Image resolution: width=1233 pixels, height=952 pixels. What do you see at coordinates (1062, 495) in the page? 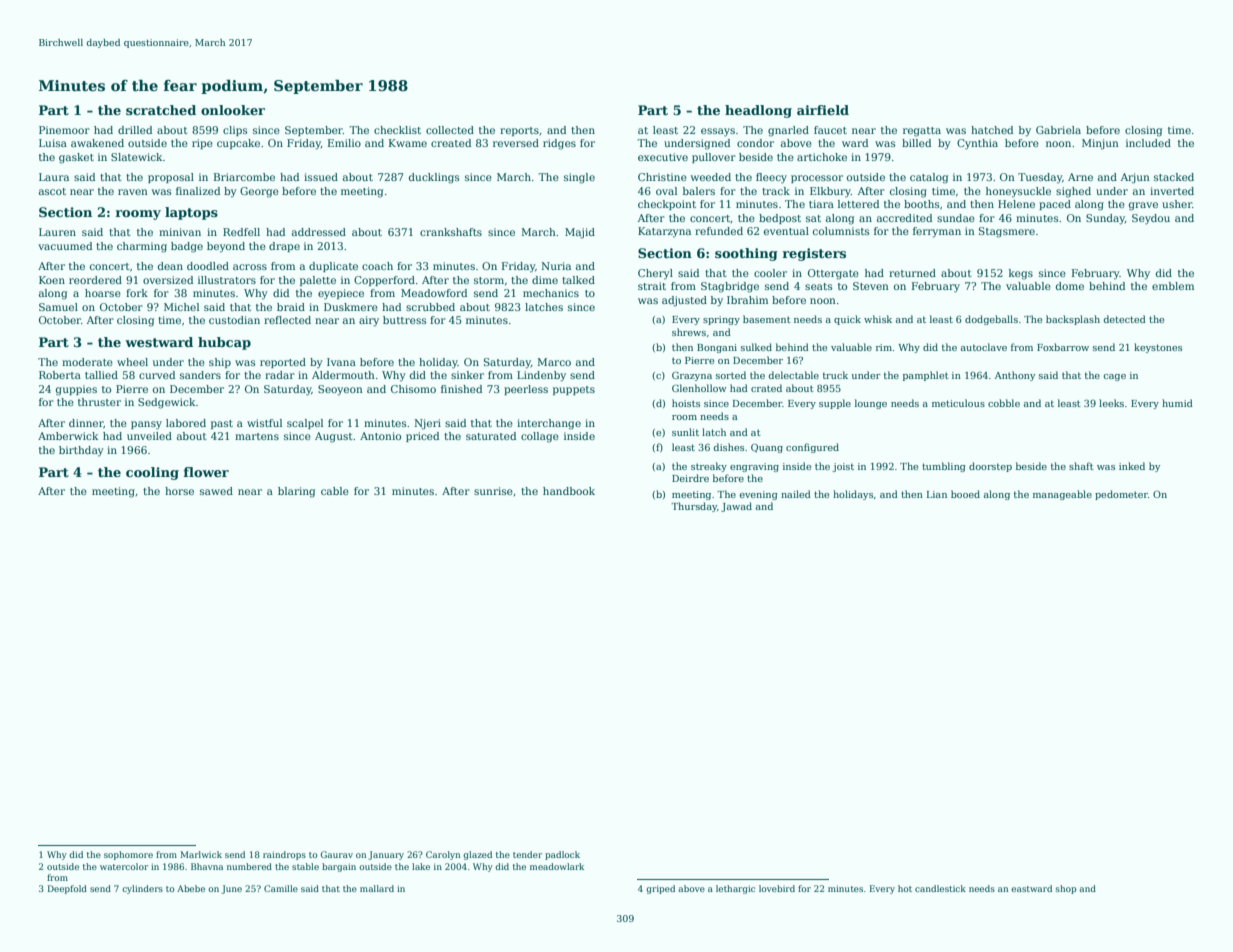
I see `manageable` at bounding box center [1062, 495].
